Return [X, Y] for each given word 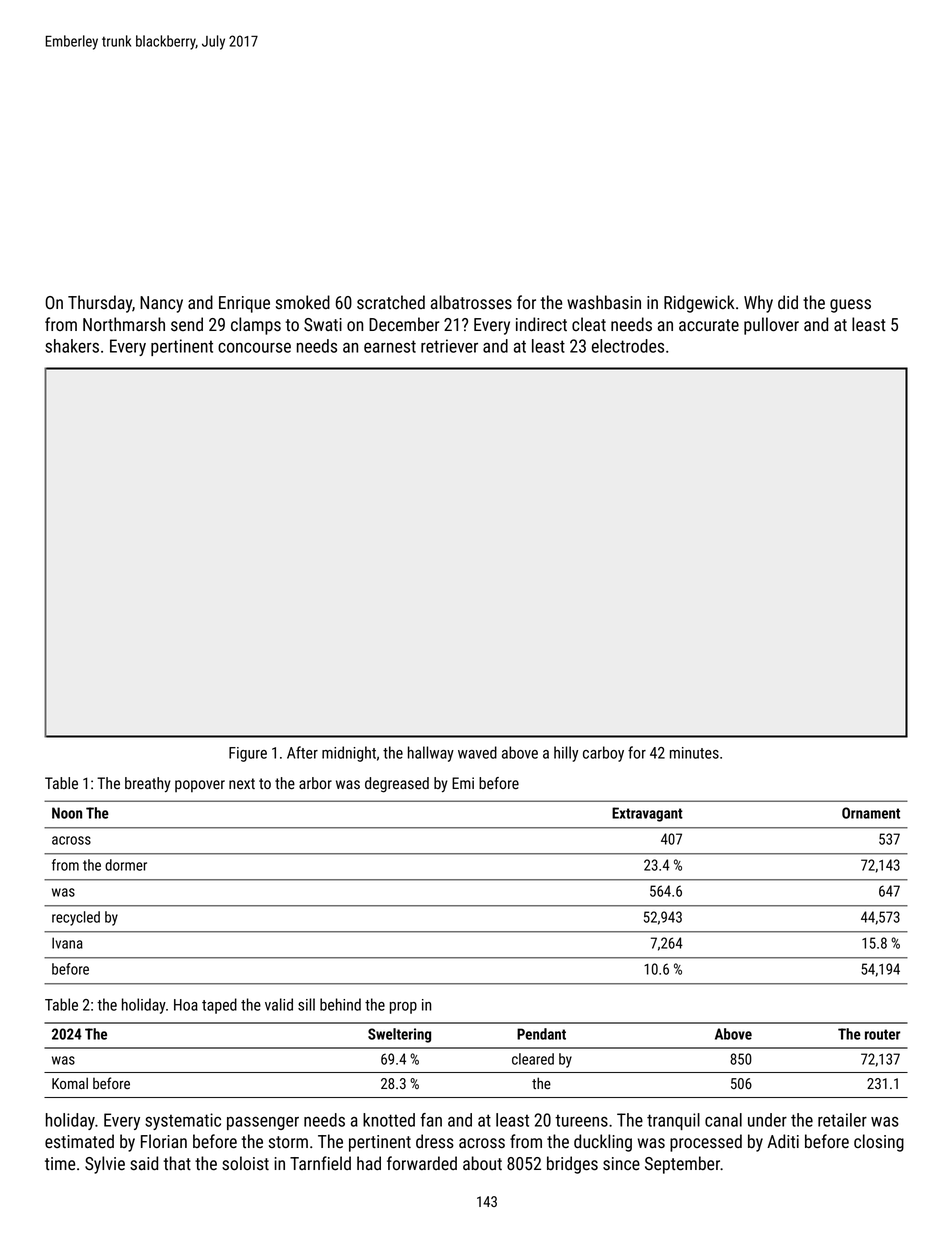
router [882, 1034]
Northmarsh [124, 324]
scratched [391, 302]
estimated [79, 1141]
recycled [76, 918]
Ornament [871, 813]
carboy [603, 754]
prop [403, 1008]
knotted [389, 1120]
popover [200, 786]
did [788, 302]
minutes [694, 753]
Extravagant [647, 814]
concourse [254, 347]
